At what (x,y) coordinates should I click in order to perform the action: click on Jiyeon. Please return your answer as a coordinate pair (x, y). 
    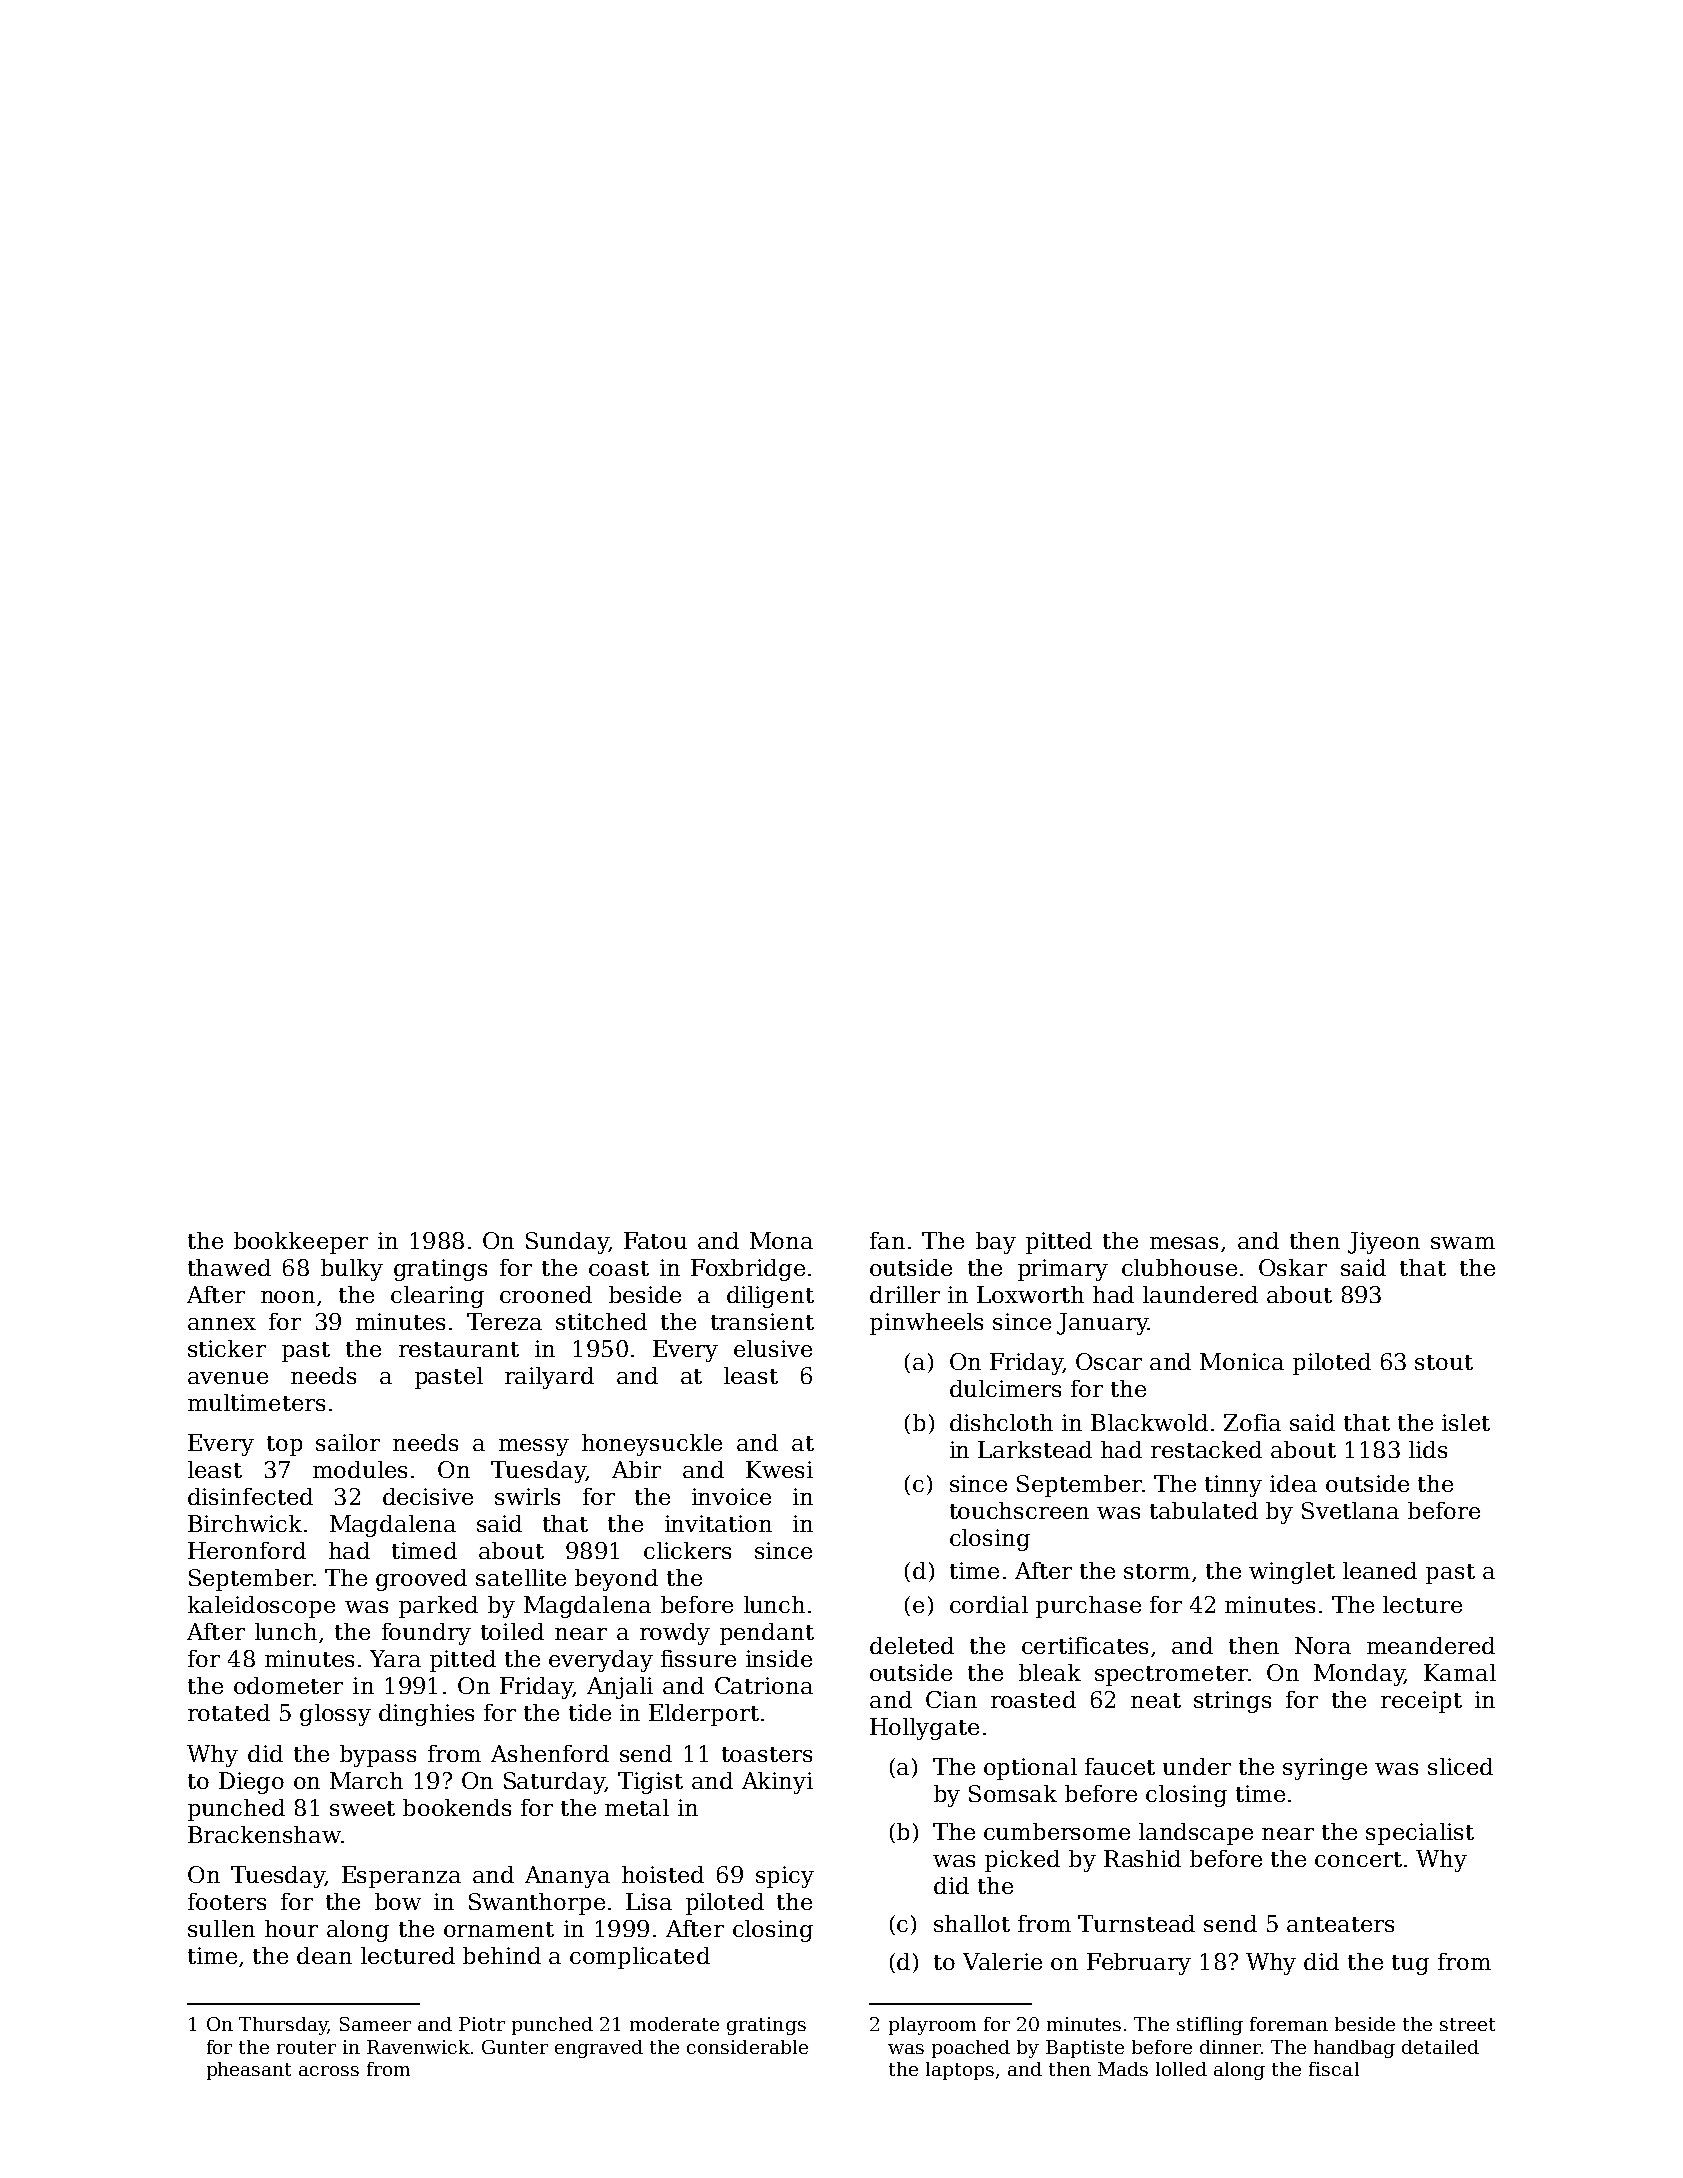
    Looking at the image, I should click on (1384, 1243).
